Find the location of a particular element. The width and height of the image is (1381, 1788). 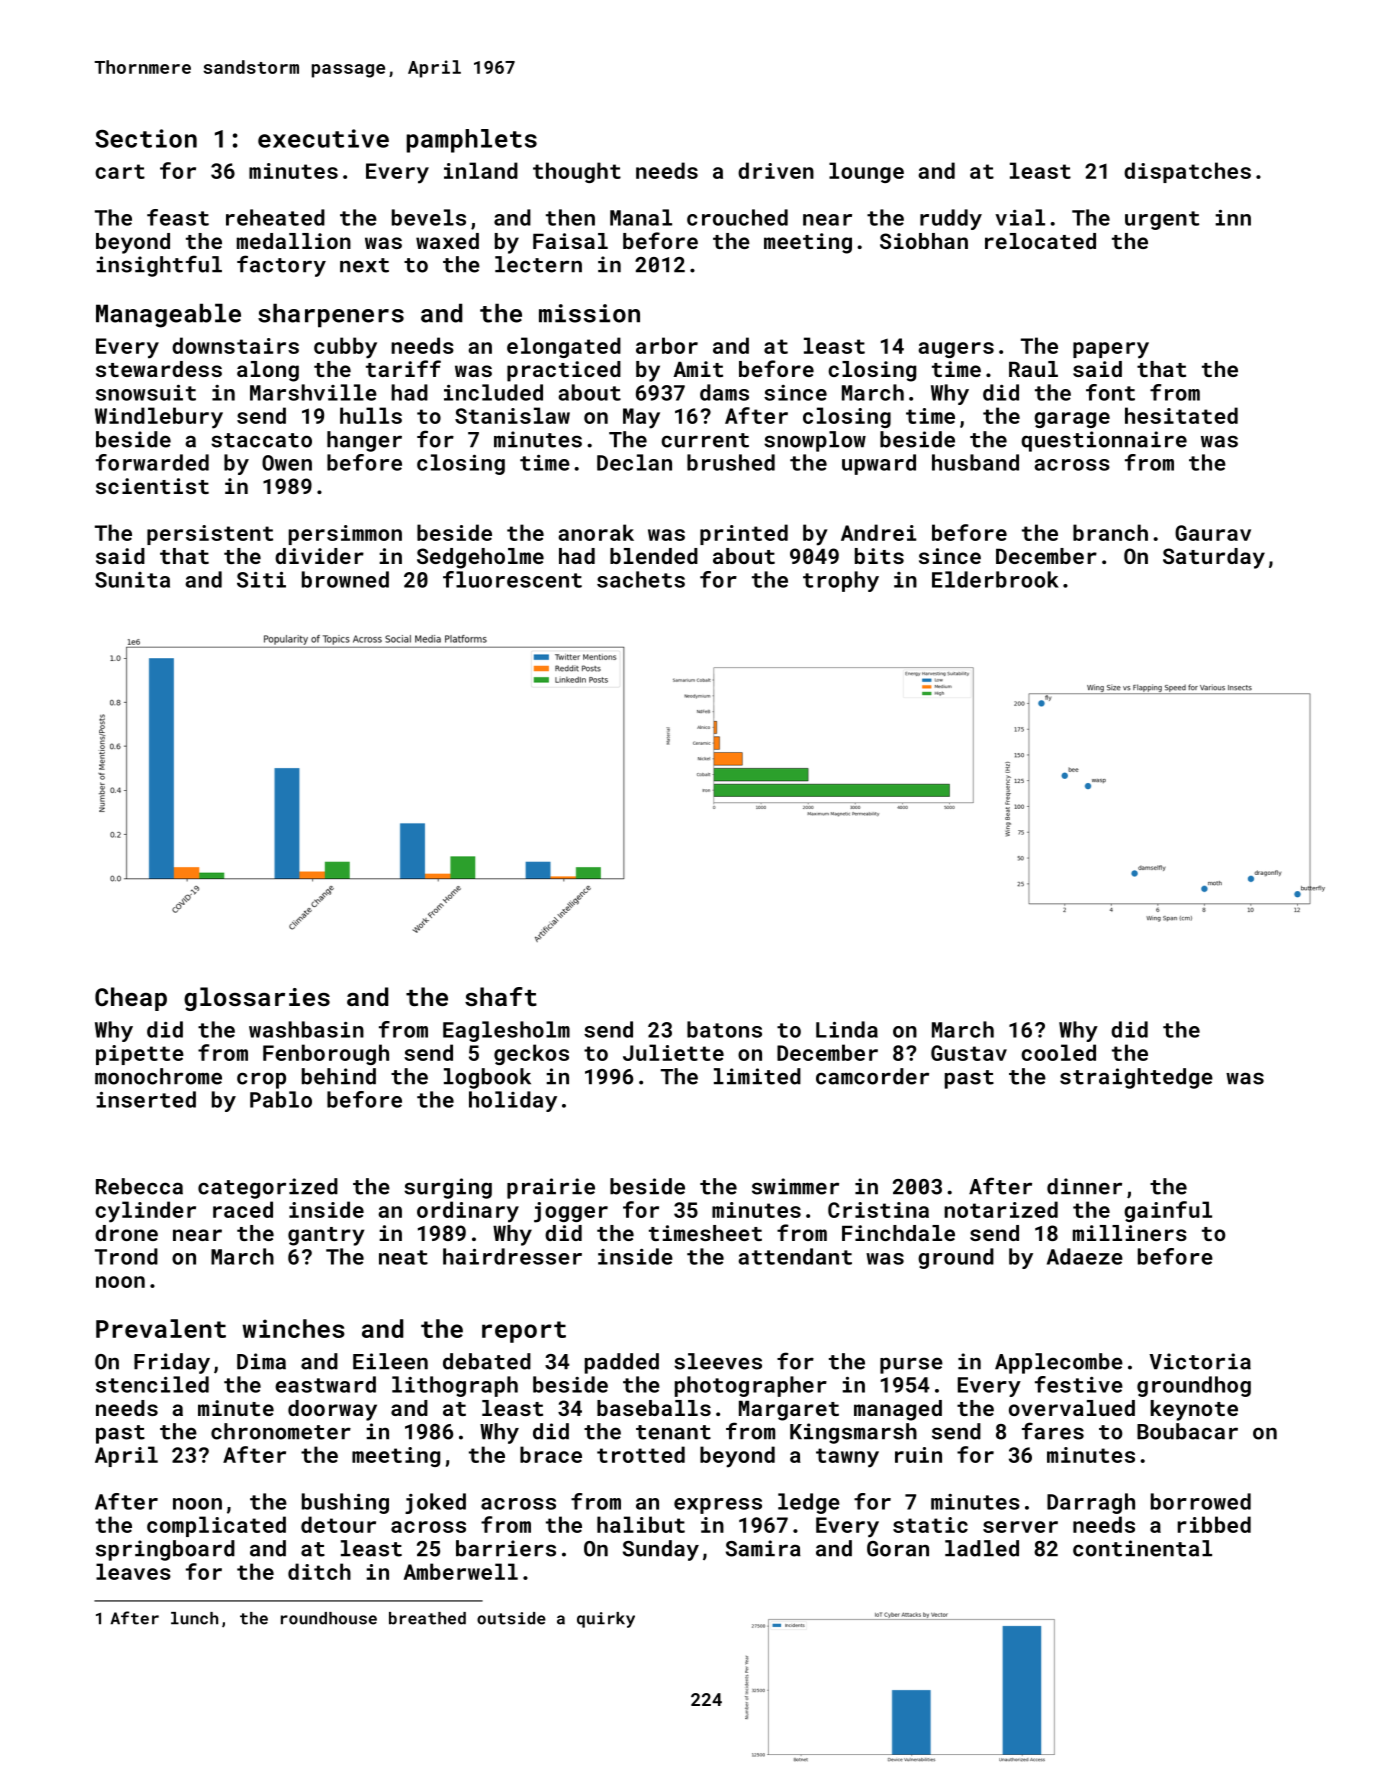

Siti is located at coordinates (261, 580).
